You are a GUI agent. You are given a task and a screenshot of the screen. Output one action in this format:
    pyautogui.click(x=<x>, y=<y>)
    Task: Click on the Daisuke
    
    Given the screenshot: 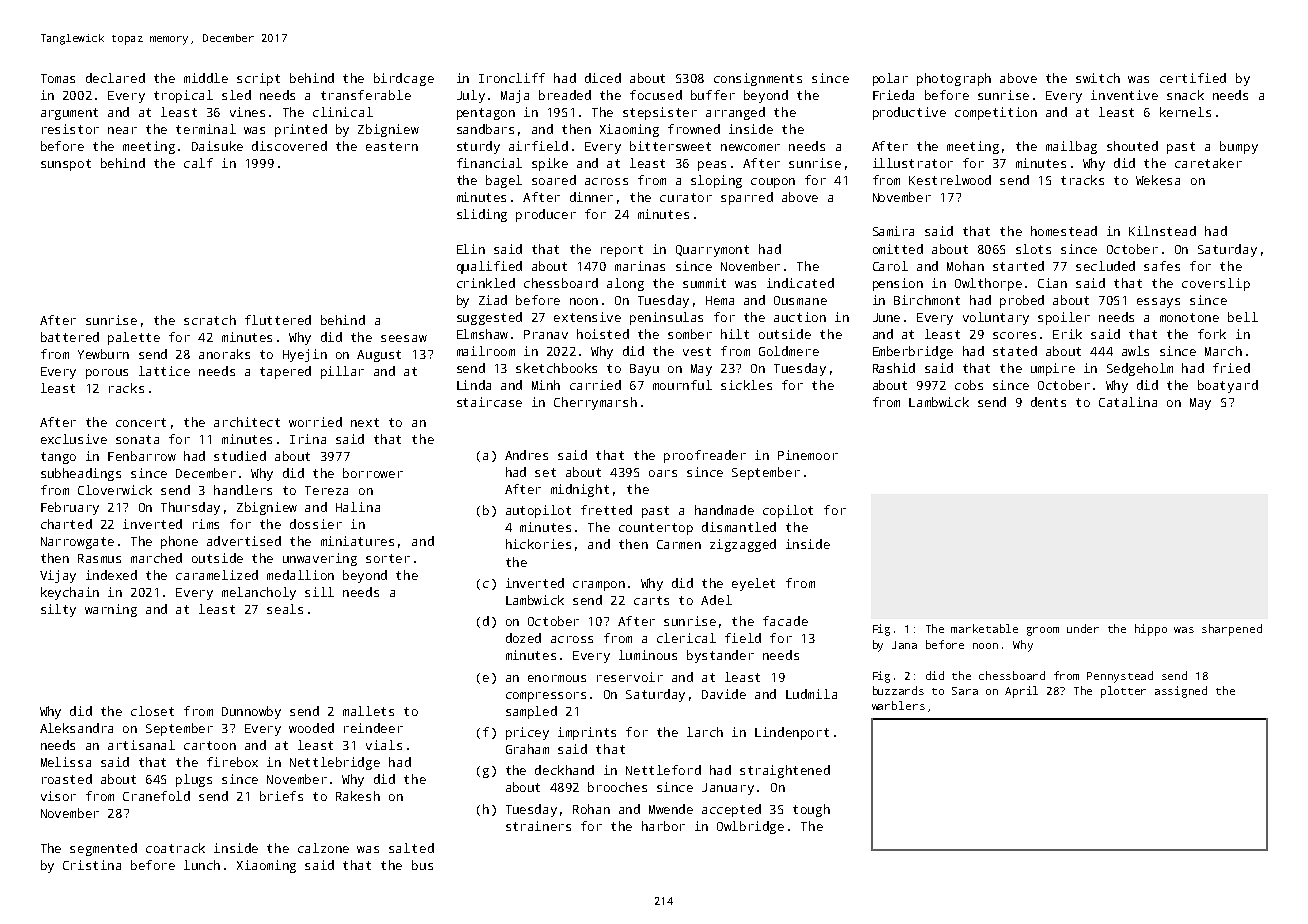 What is the action you would take?
    pyautogui.click(x=217, y=146)
